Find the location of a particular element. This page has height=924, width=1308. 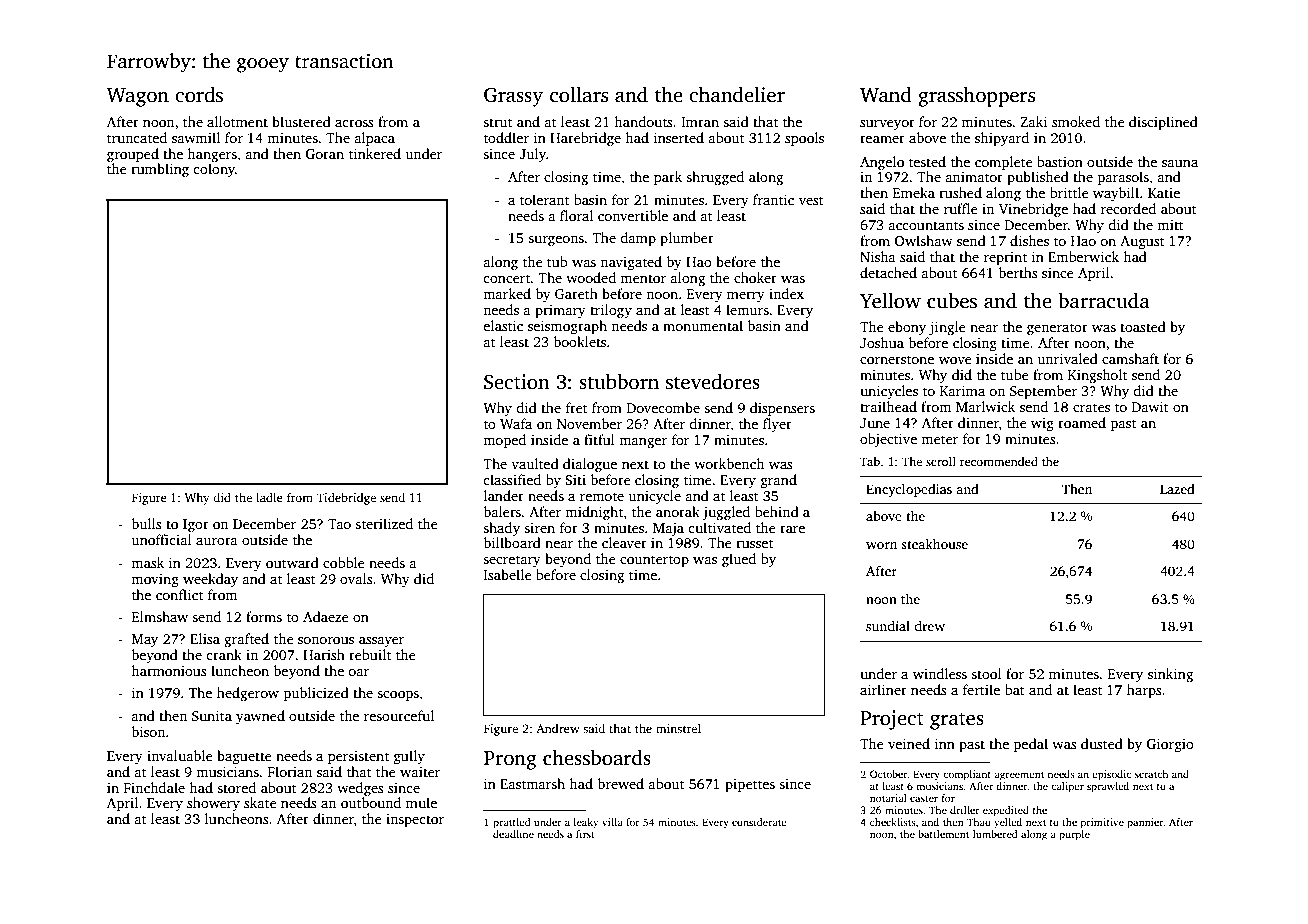

sinking is located at coordinates (1170, 675).
